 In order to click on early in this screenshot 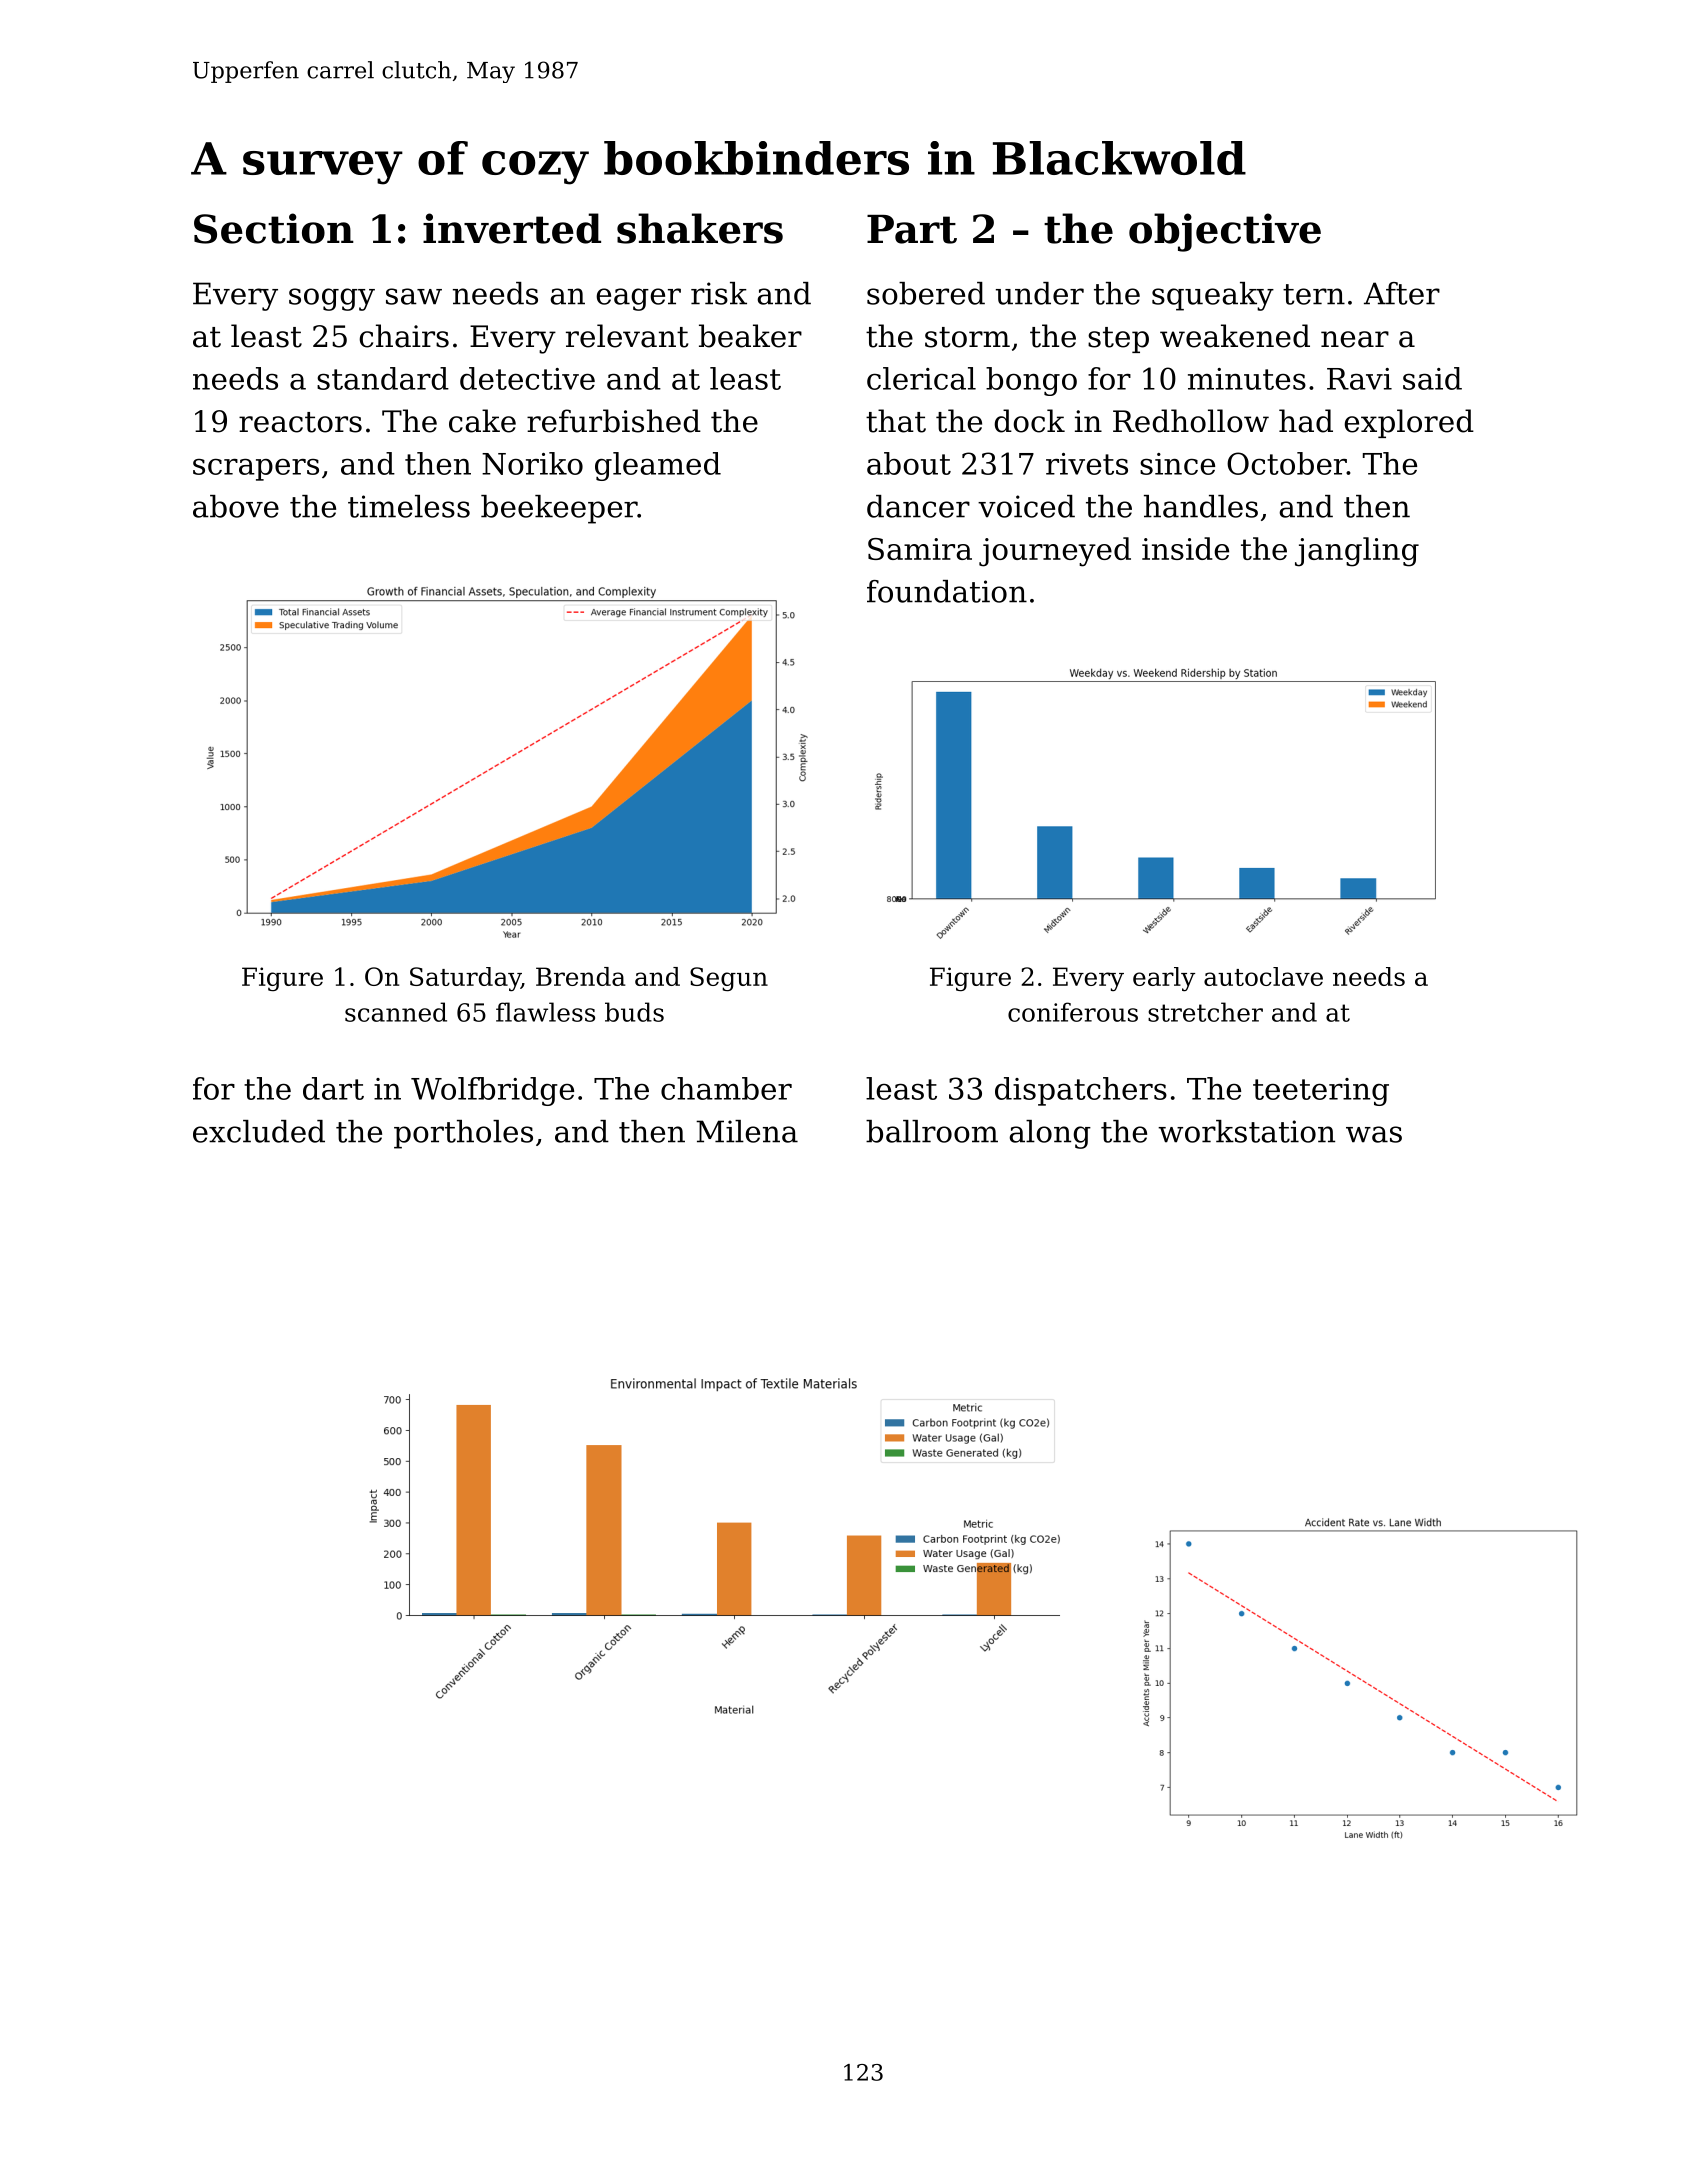, I will do `click(1164, 979)`.
